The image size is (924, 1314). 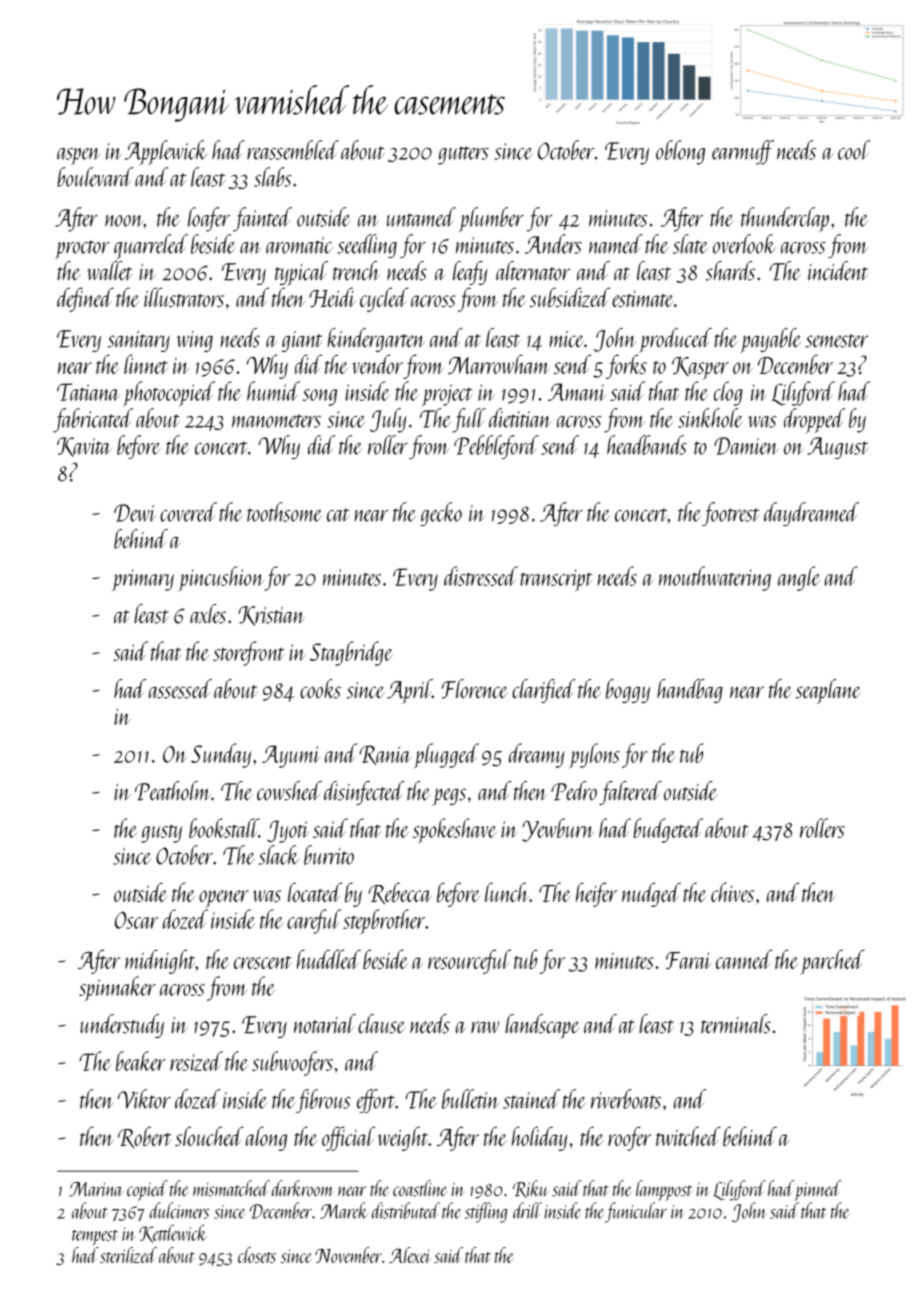 I want to click on along, so click(x=266, y=1138).
